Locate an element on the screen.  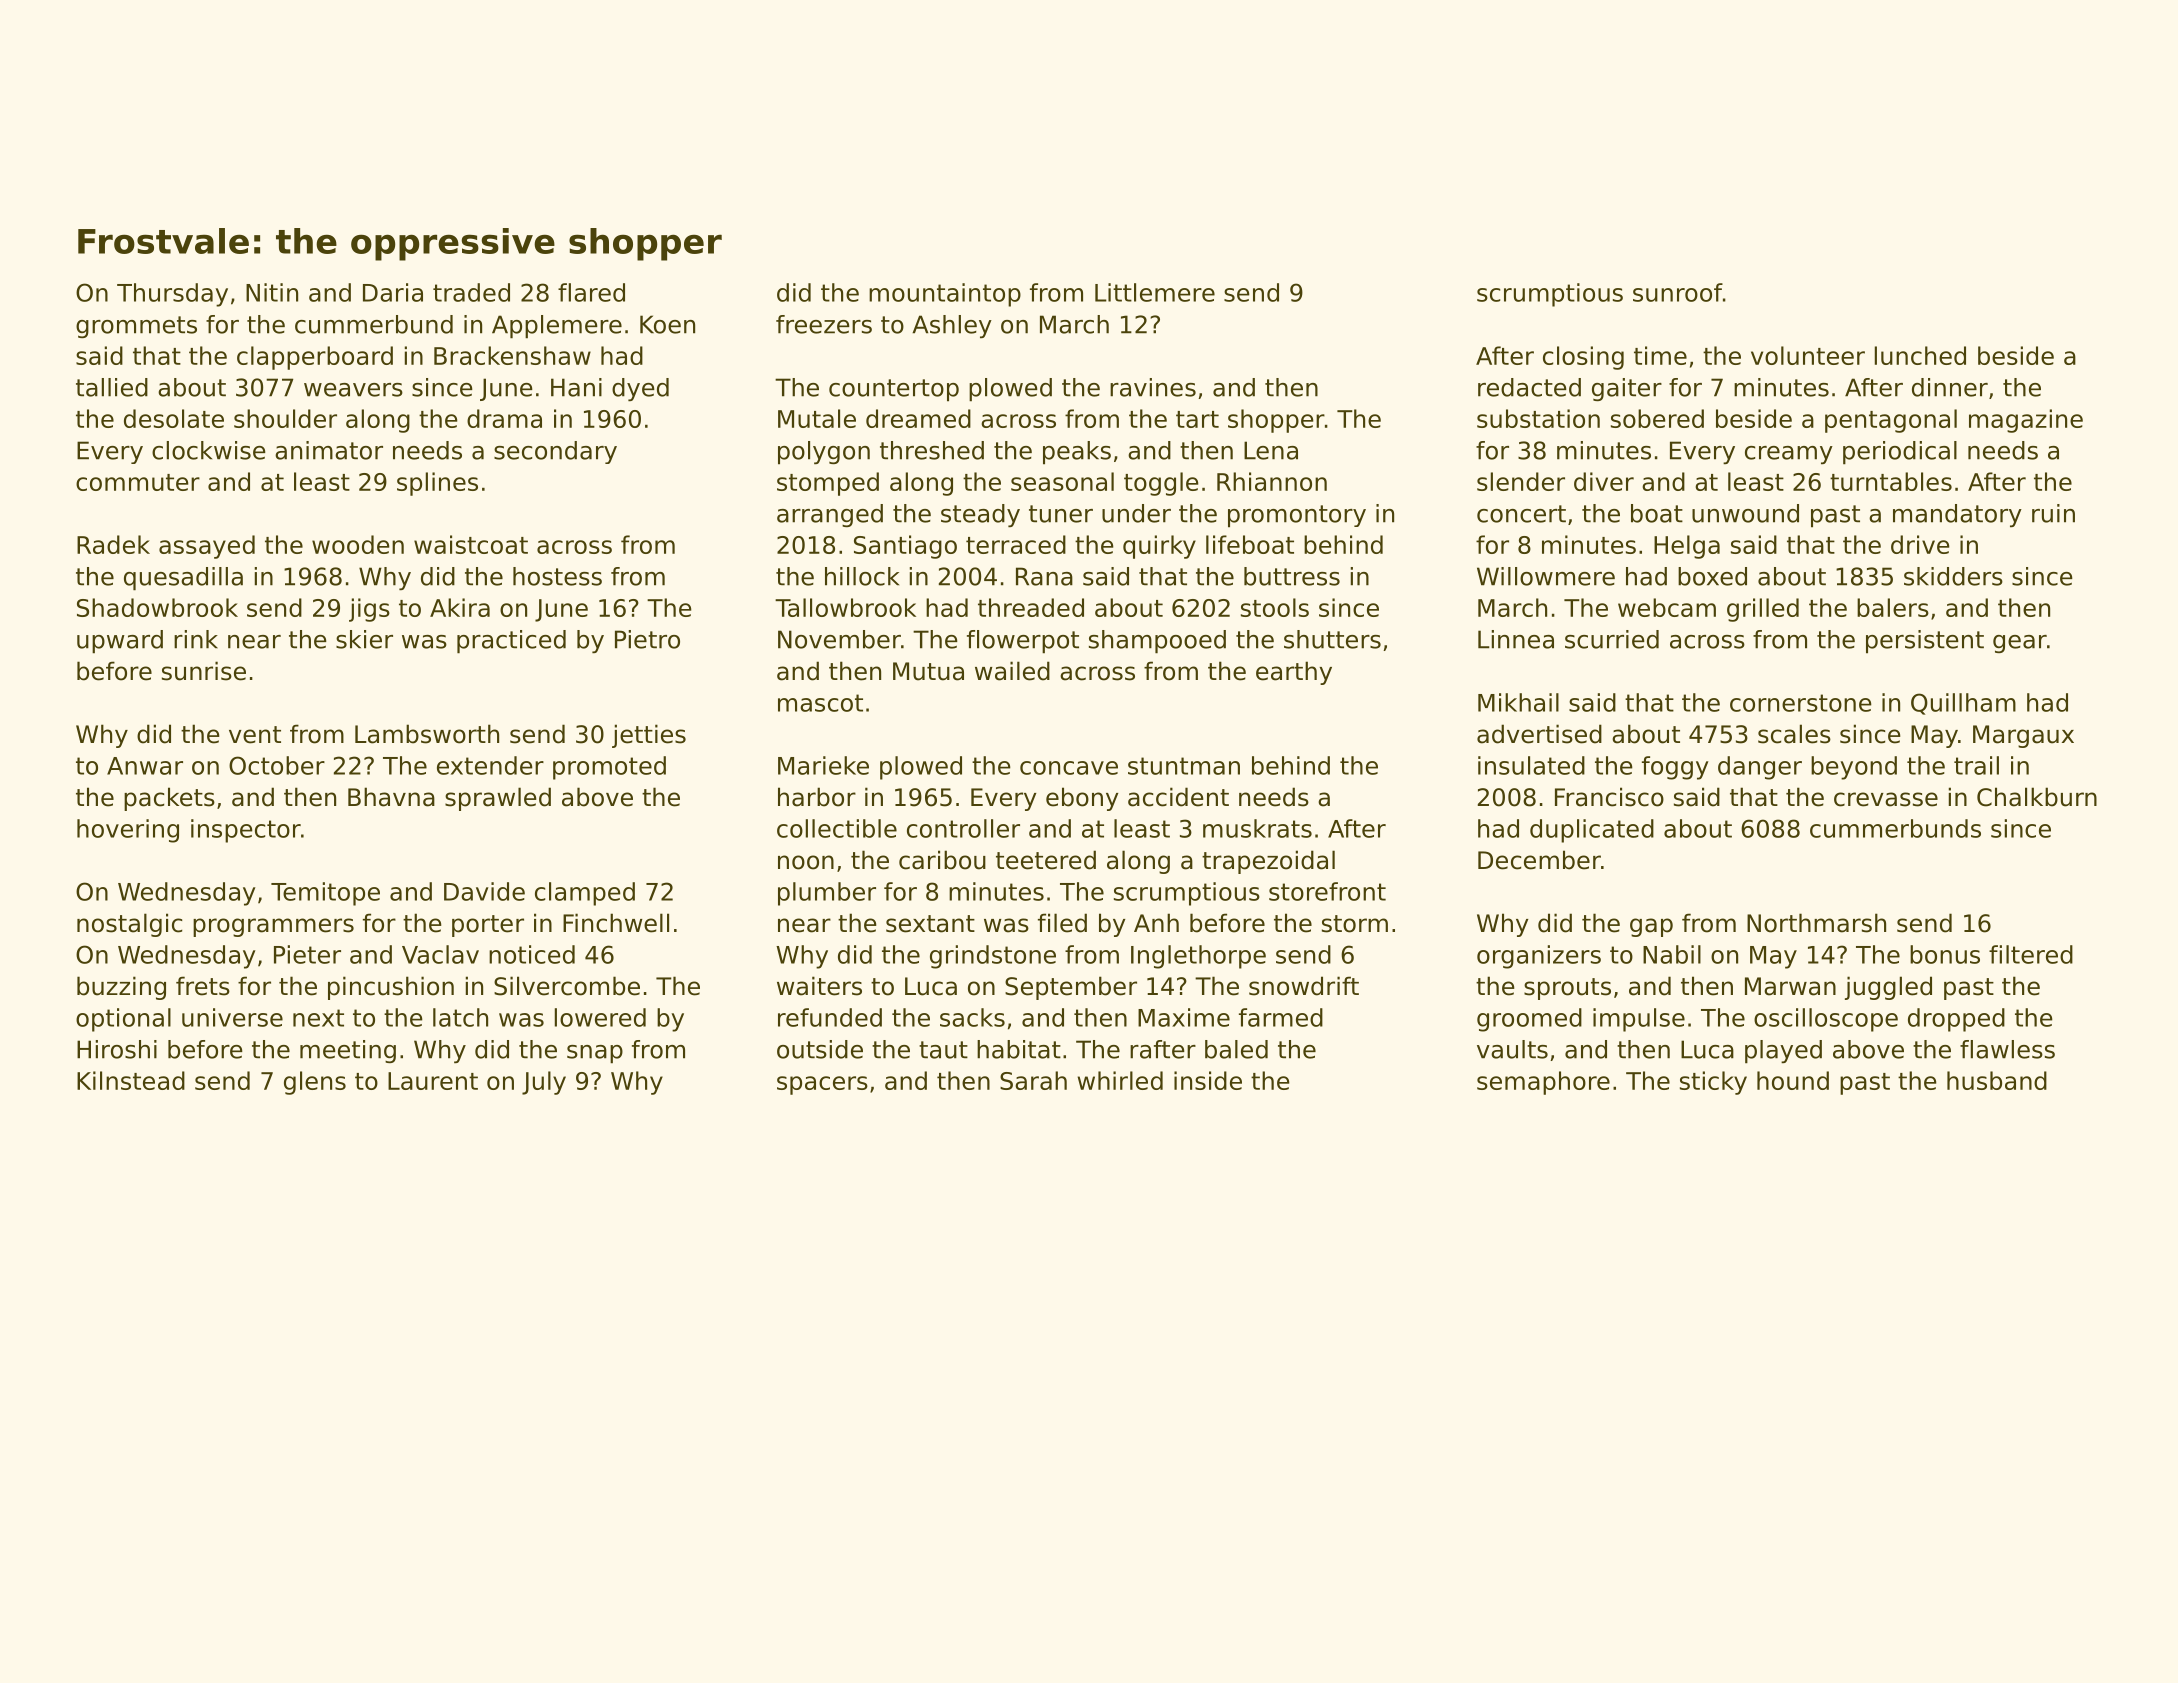
dinner is located at coordinates (1950, 387).
